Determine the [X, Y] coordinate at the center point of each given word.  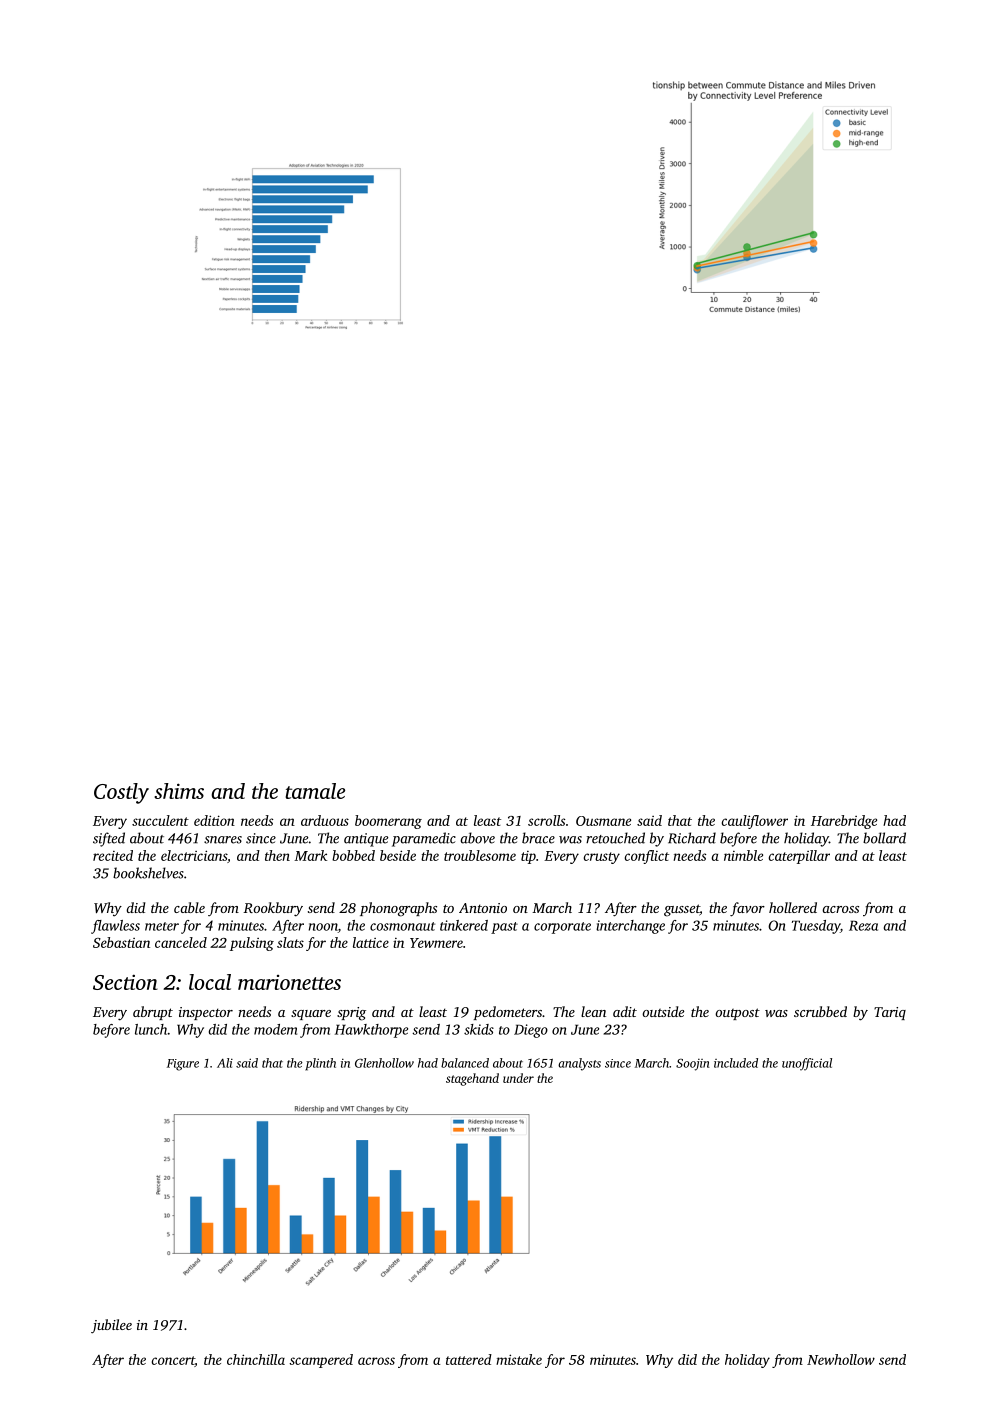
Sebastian [121, 942]
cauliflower [755, 822]
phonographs [398, 909]
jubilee [111, 1326]
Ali [225, 1063]
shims [179, 791]
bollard [884, 838]
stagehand [472, 1079]
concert [173, 1361]
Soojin [693, 1064]
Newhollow [841, 1359]
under [518, 1078]
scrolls [546, 820]
